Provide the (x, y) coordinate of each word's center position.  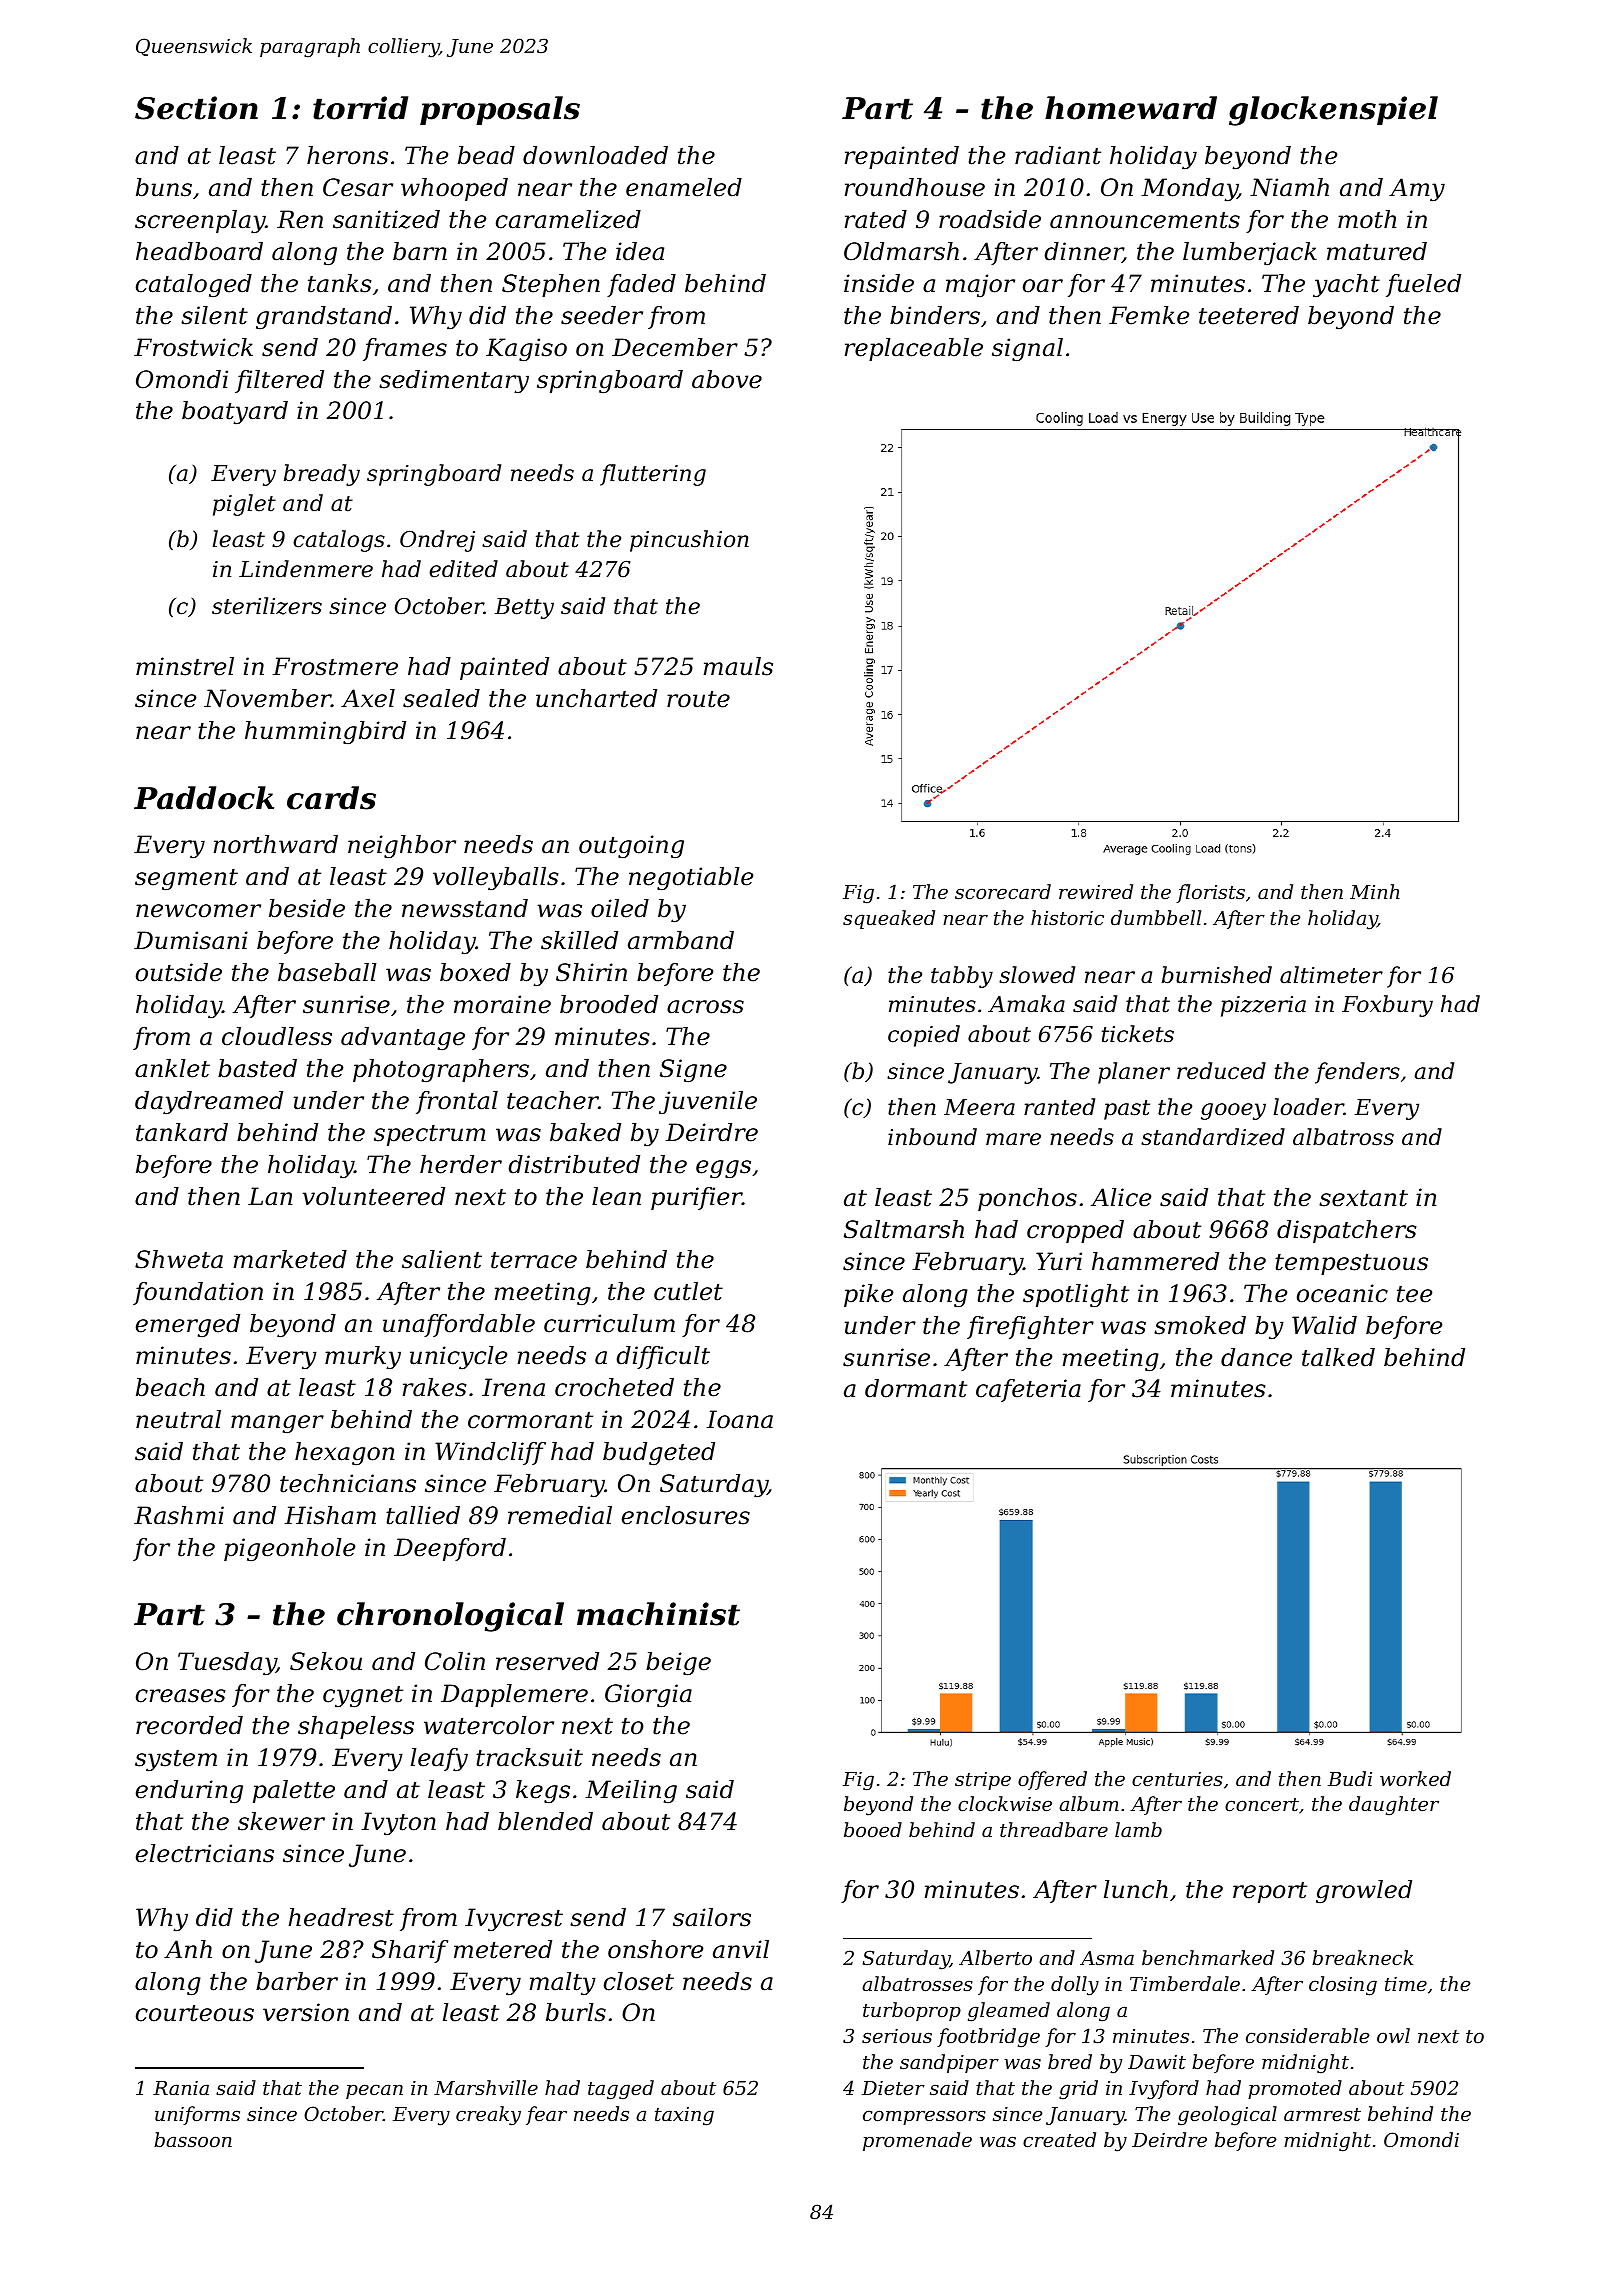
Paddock (204, 798)
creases (181, 1696)
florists (1210, 893)
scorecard (1003, 891)
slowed (1037, 975)
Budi (1350, 1778)
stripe (983, 1781)
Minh (1375, 891)
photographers (441, 1070)
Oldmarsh (901, 251)
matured (1377, 251)
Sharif (410, 1951)
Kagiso (526, 350)
